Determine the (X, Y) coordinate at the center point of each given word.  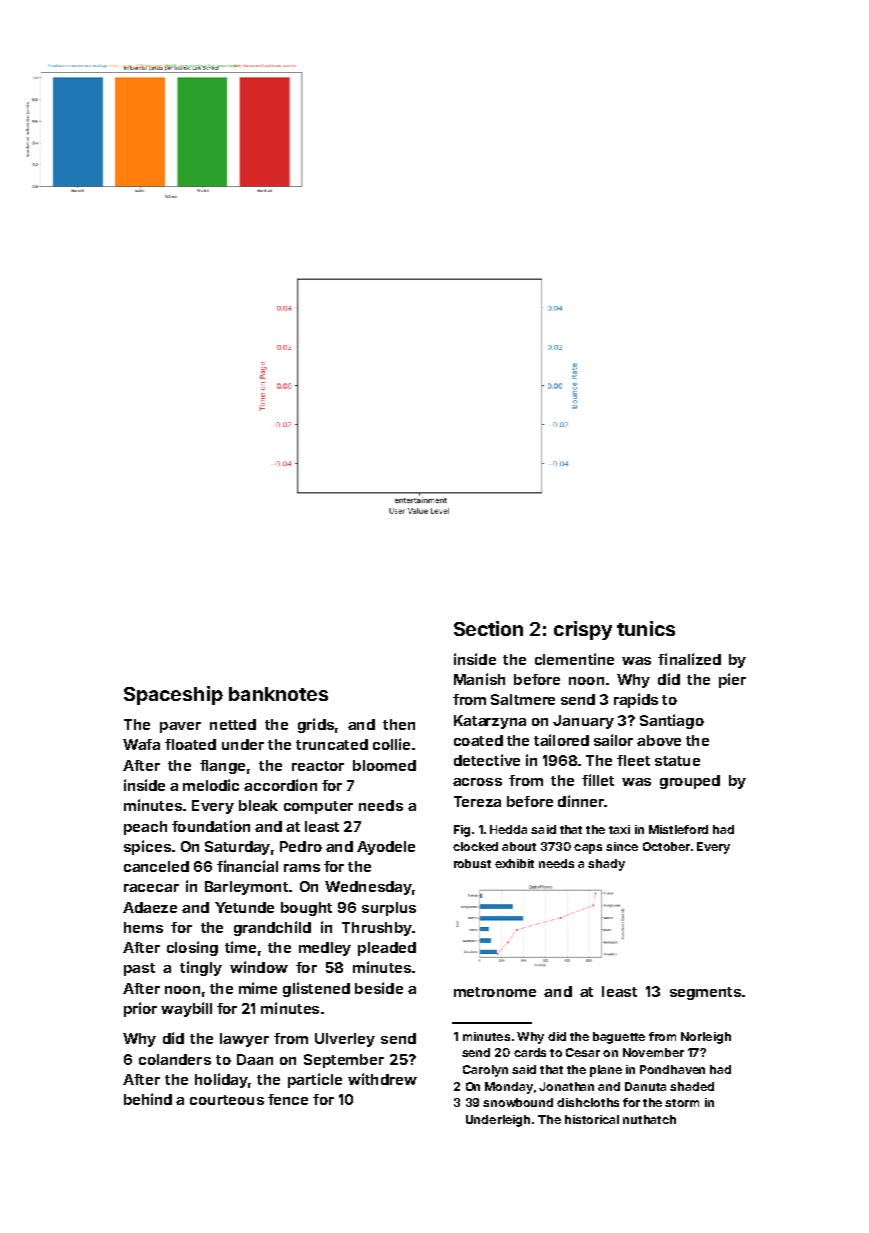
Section (488, 628)
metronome (495, 992)
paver (180, 727)
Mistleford (678, 829)
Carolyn (485, 1071)
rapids (636, 700)
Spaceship (173, 695)
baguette (619, 1038)
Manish (479, 679)
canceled (156, 866)
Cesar (583, 1052)
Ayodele (386, 848)
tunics (646, 628)
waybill (186, 1009)
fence (288, 1099)
